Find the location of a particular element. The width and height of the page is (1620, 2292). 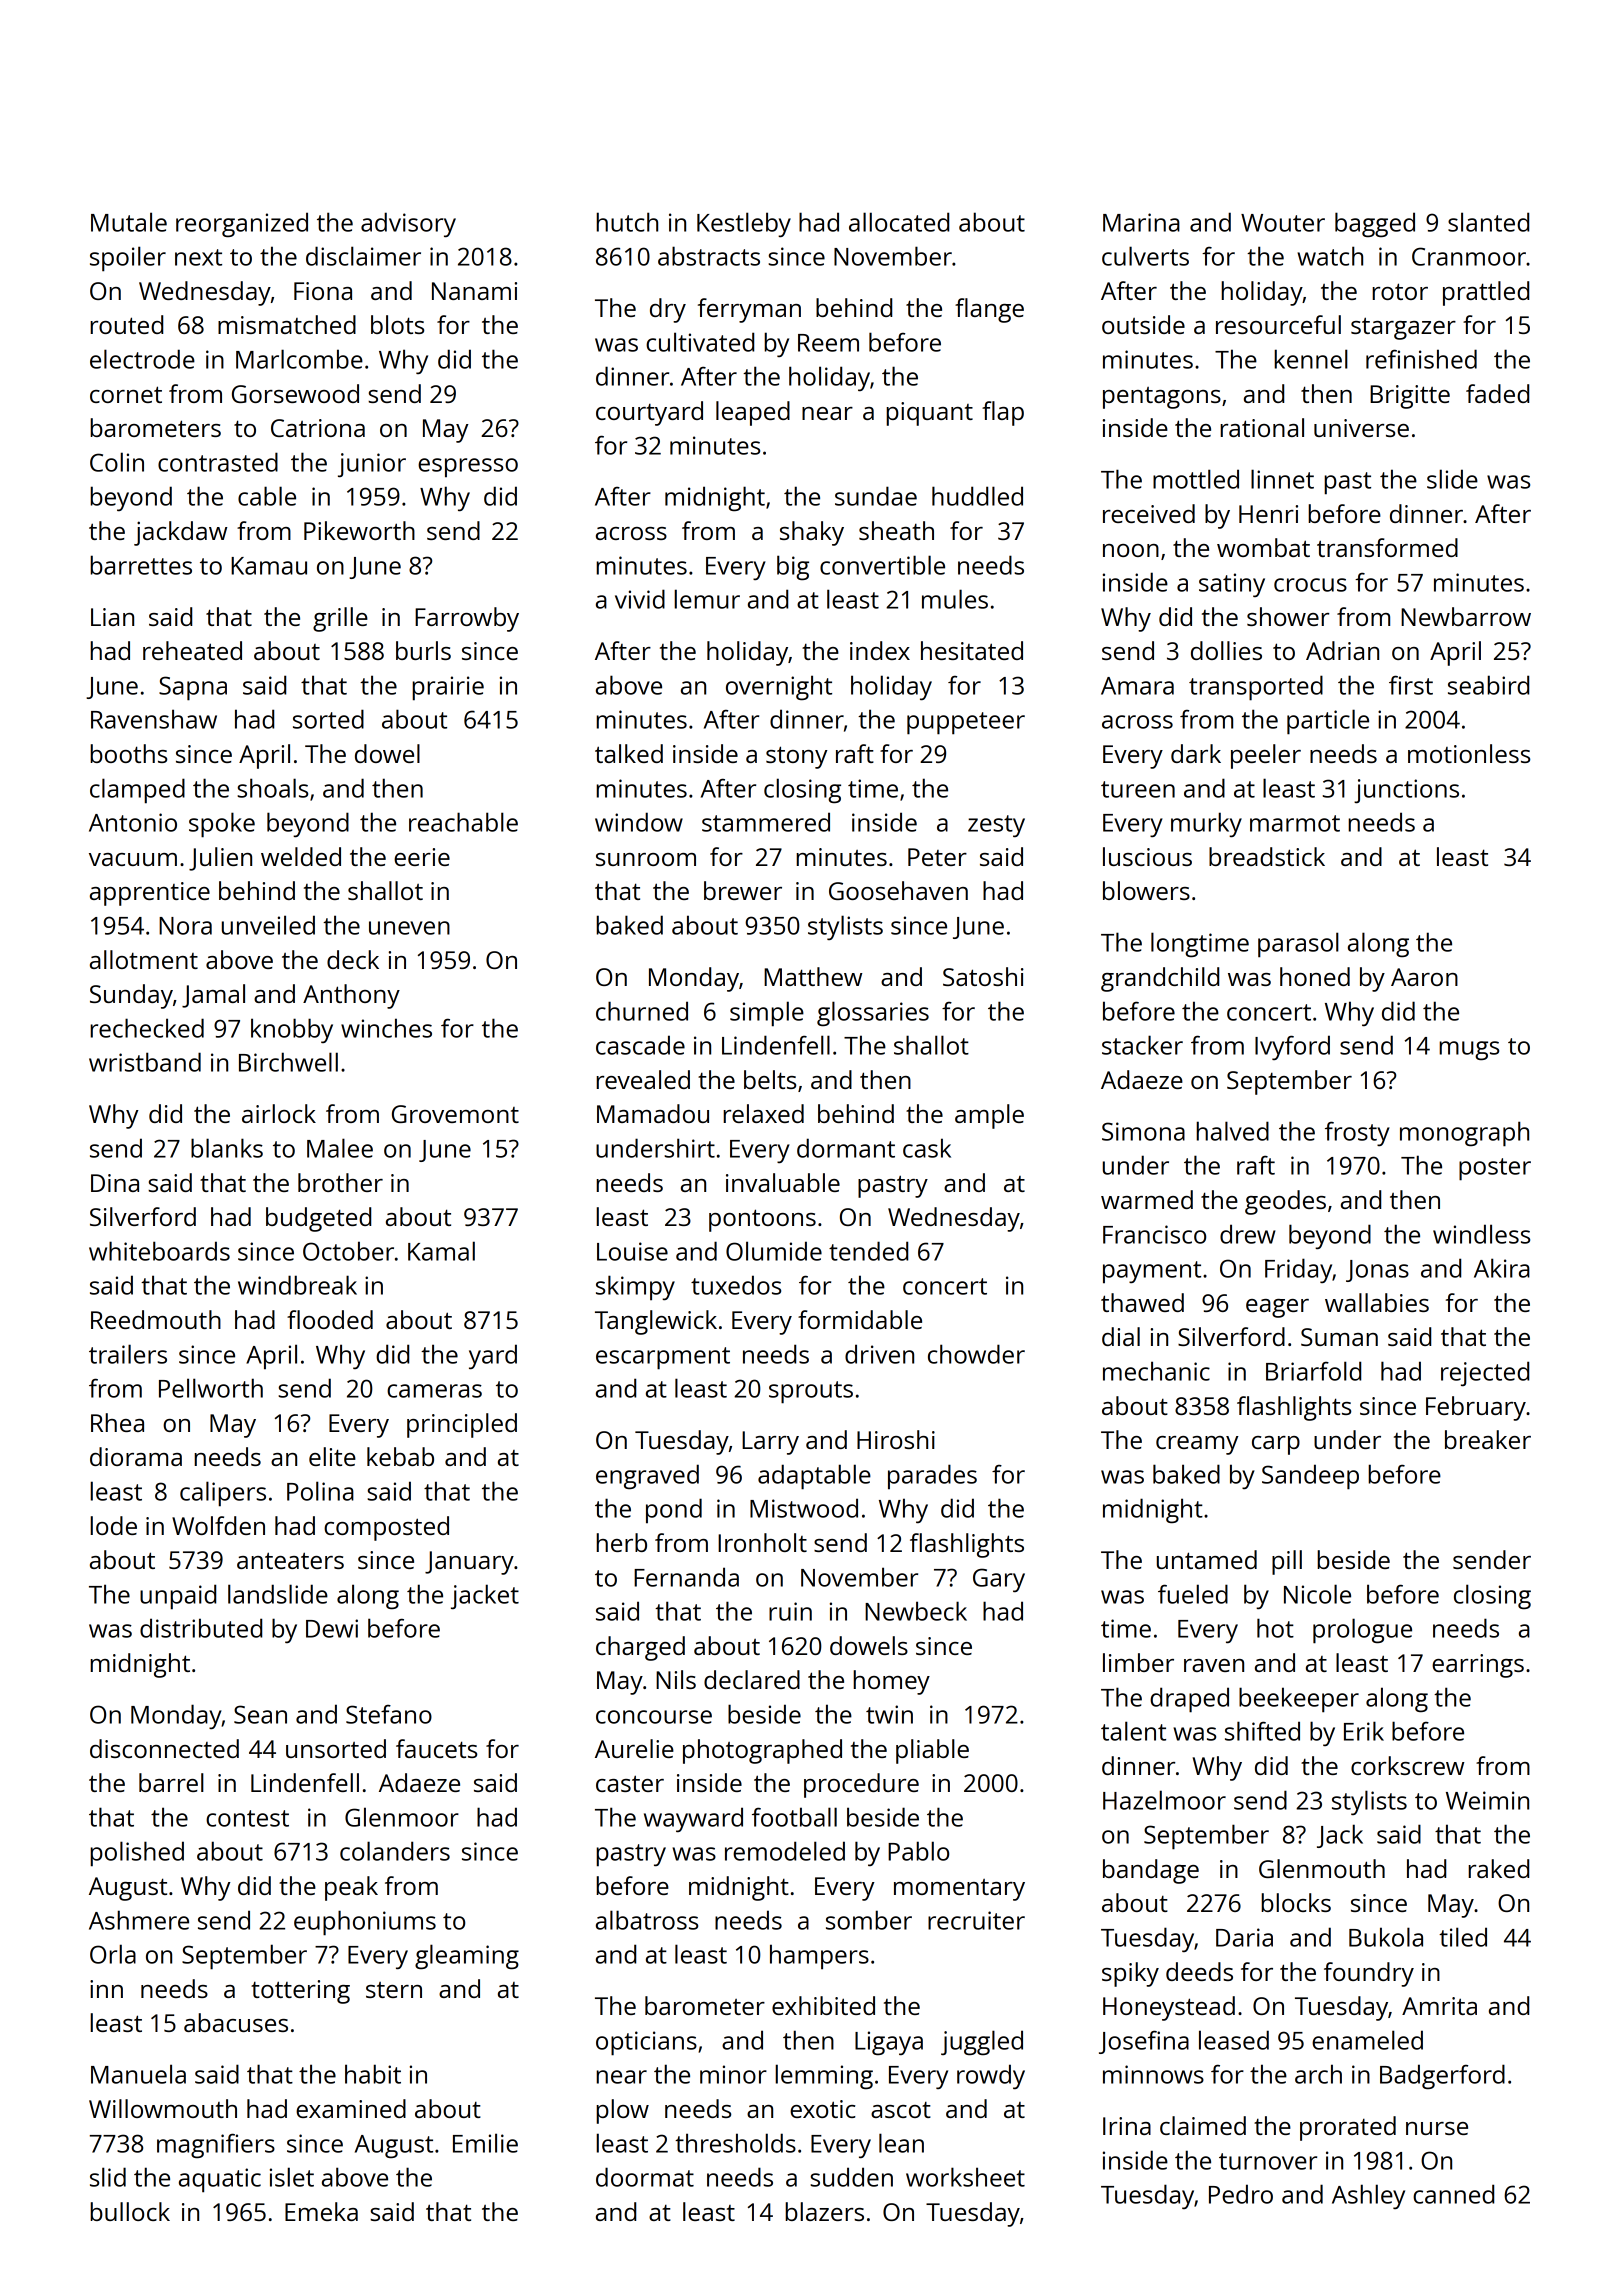

churned is located at coordinates (642, 1011).
